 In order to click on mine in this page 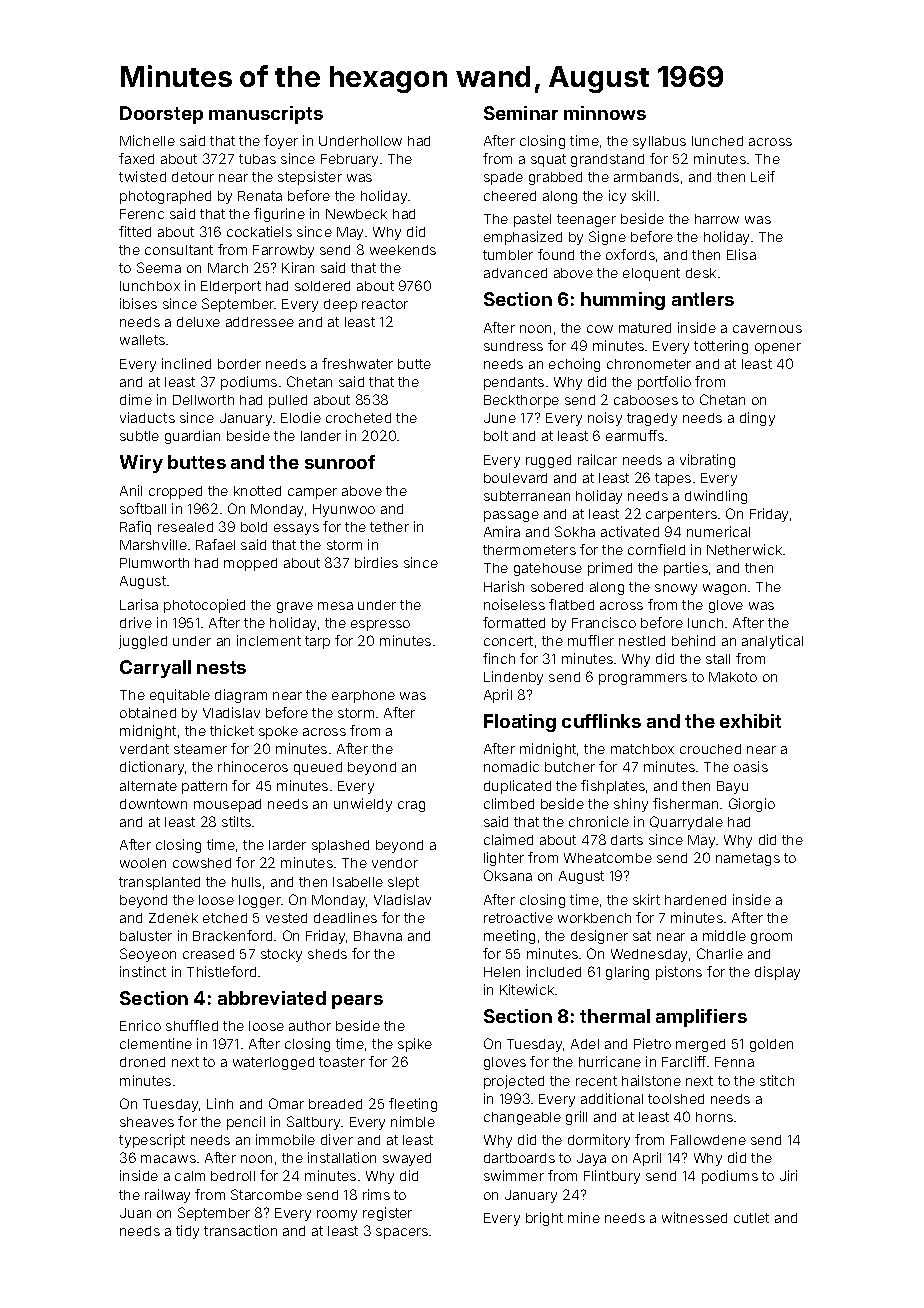, I will do `click(584, 1217)`.
